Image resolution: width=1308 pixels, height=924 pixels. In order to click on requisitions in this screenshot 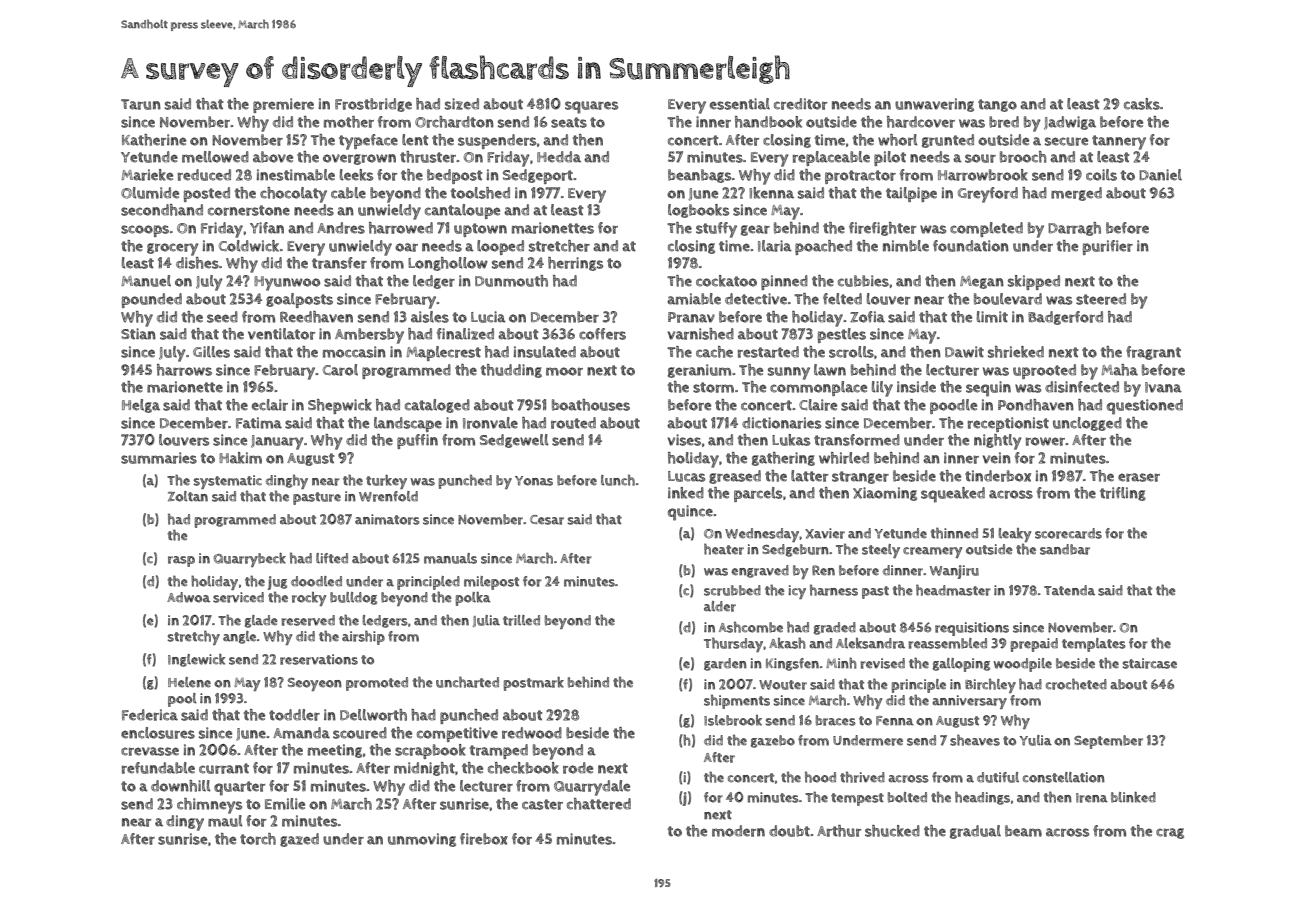, I will do `click(972, 629)`.
